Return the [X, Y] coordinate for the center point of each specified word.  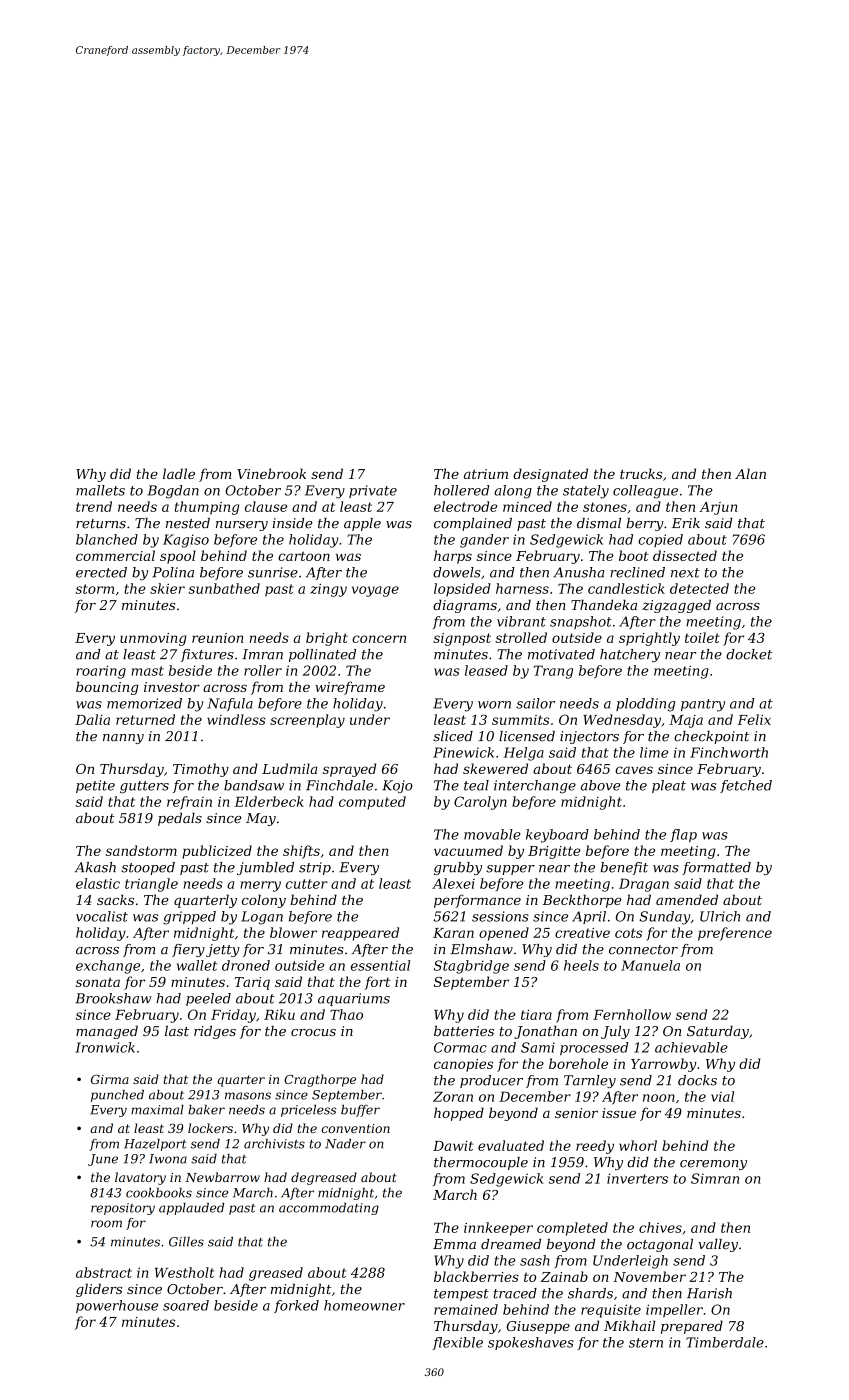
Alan [750, 473]
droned [246, 965]
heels [581, 965]
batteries [464, 1031]
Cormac [460, 1047]
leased [486, 670]
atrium [486, 474]
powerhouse [117, 1306]
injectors [589, 737]
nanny [123, 739]
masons [248, 1096]
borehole [578, 1063]
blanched [107, 539]
